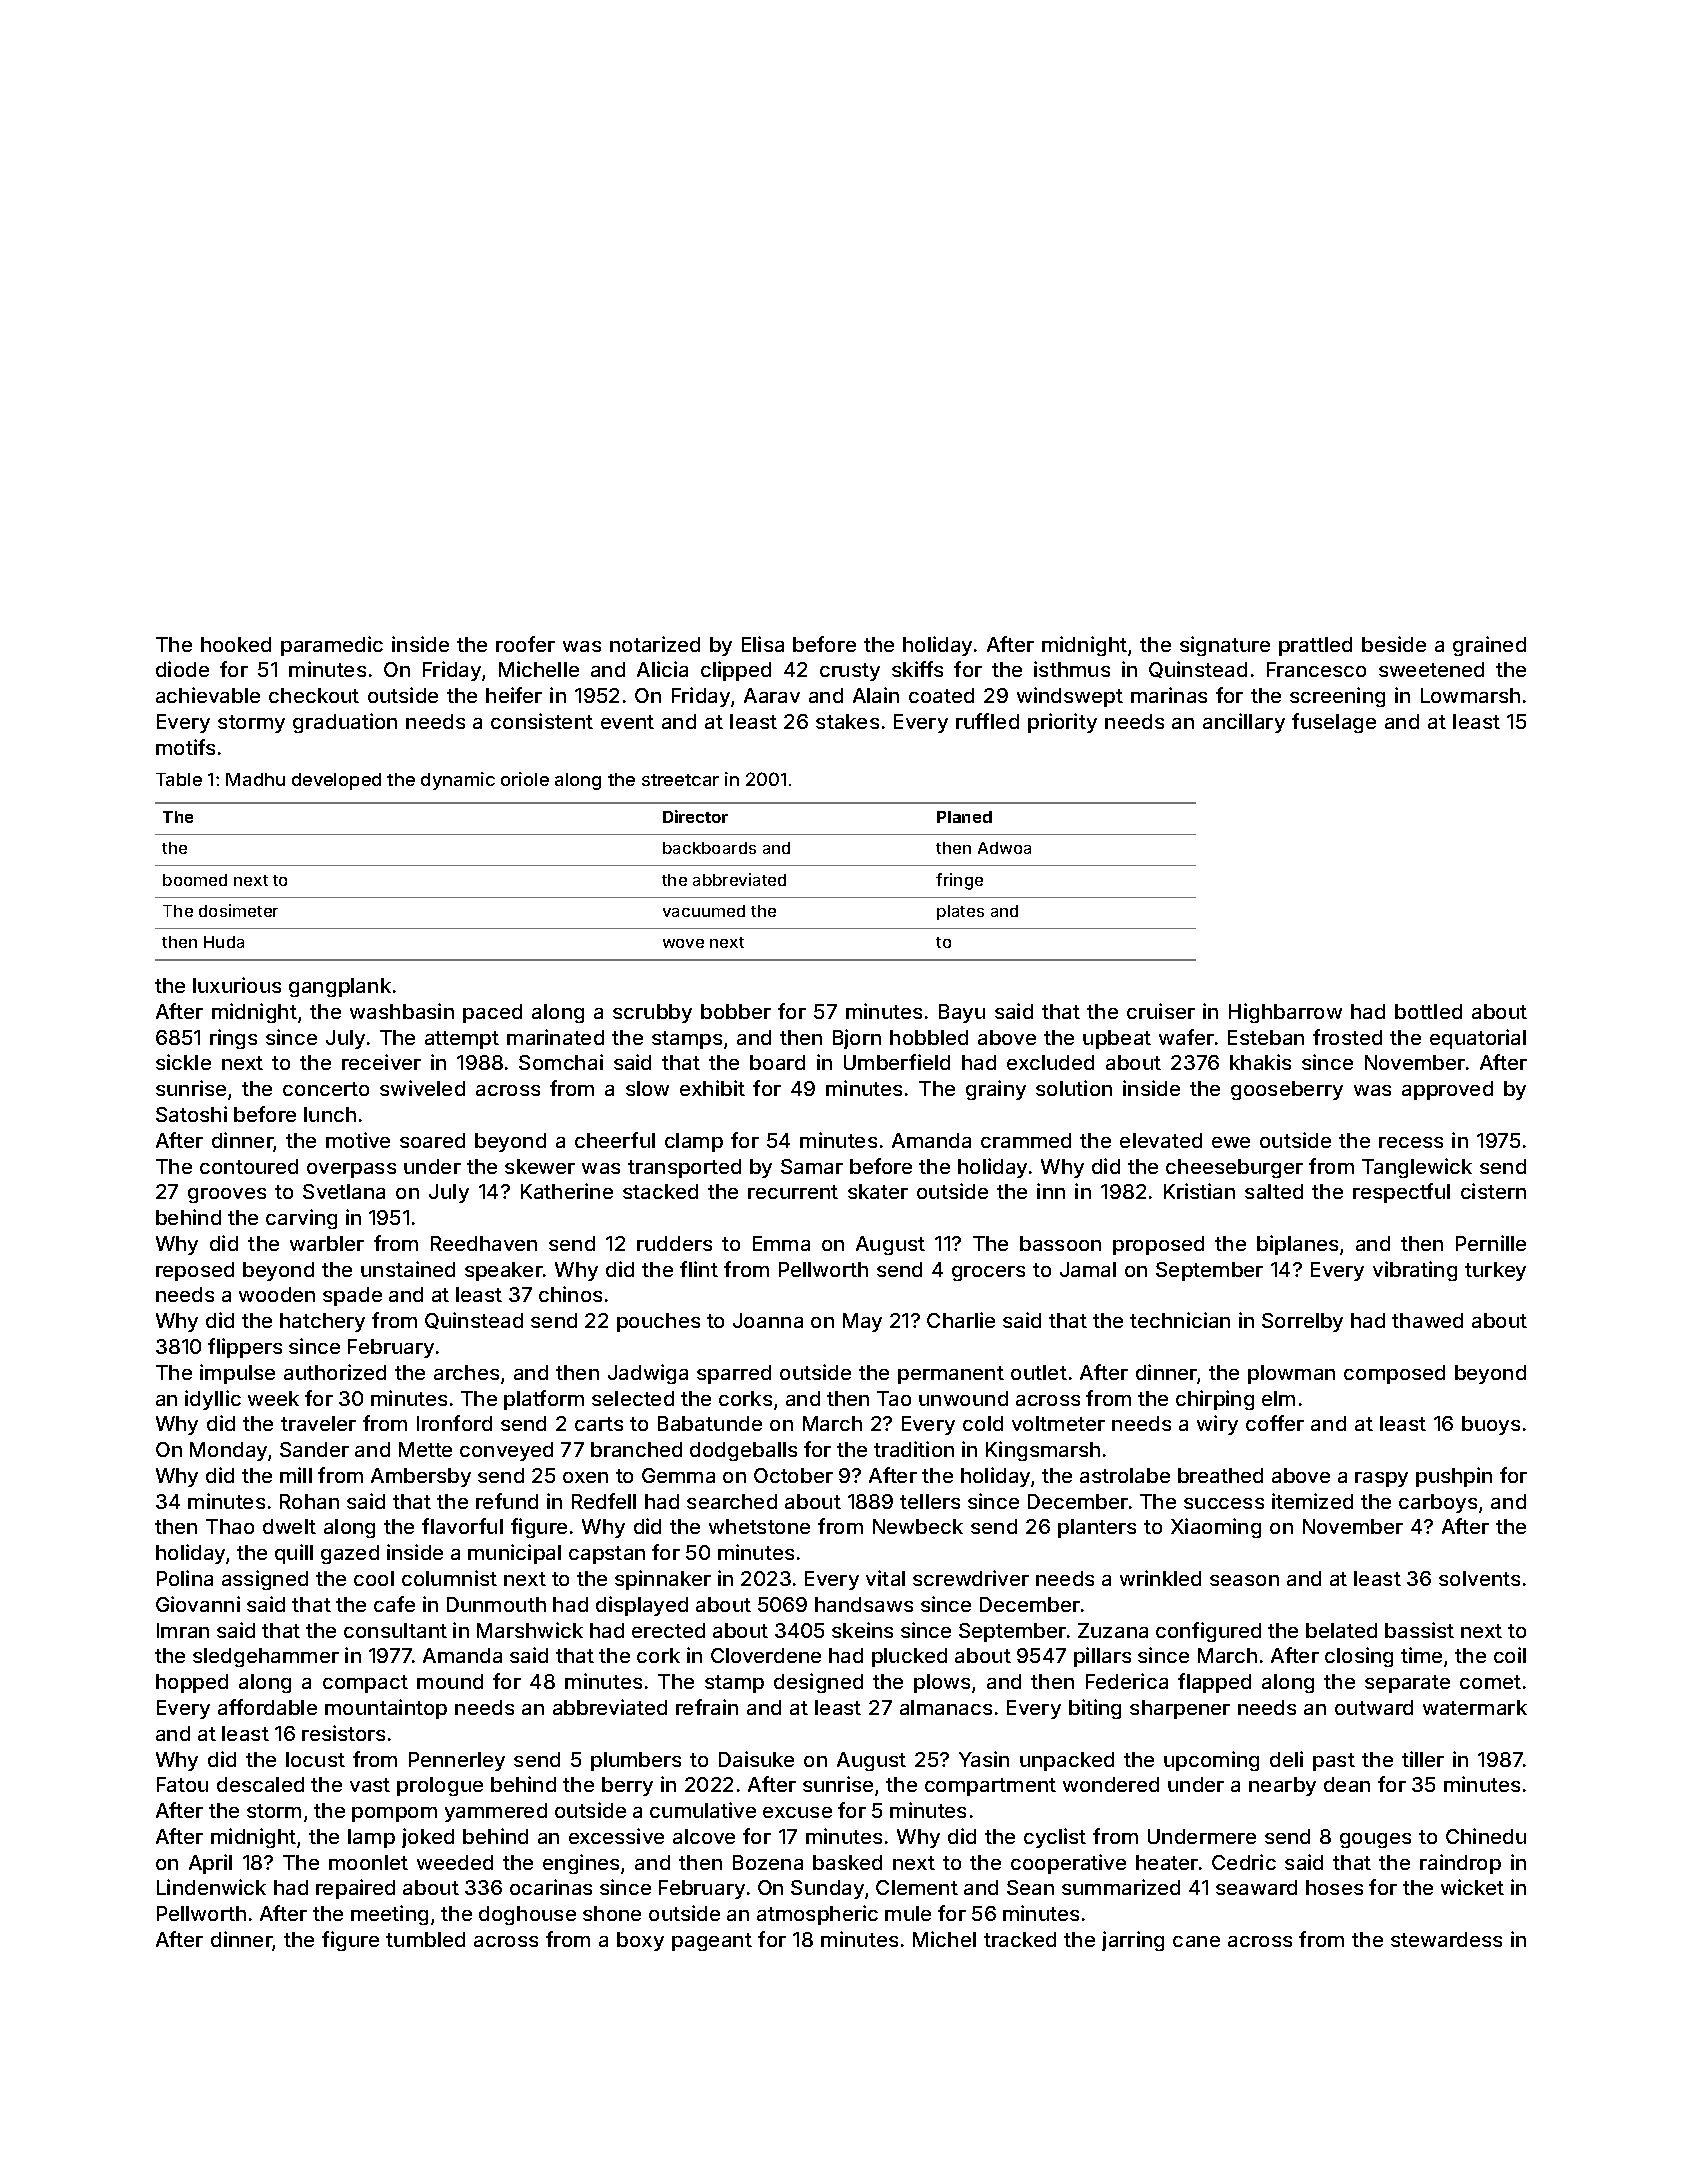 The height and width of the screenshot is (2178, 1683). Describe the element at coordinates (1490, 1682) in the screenshot. I see `comet` at that location.
